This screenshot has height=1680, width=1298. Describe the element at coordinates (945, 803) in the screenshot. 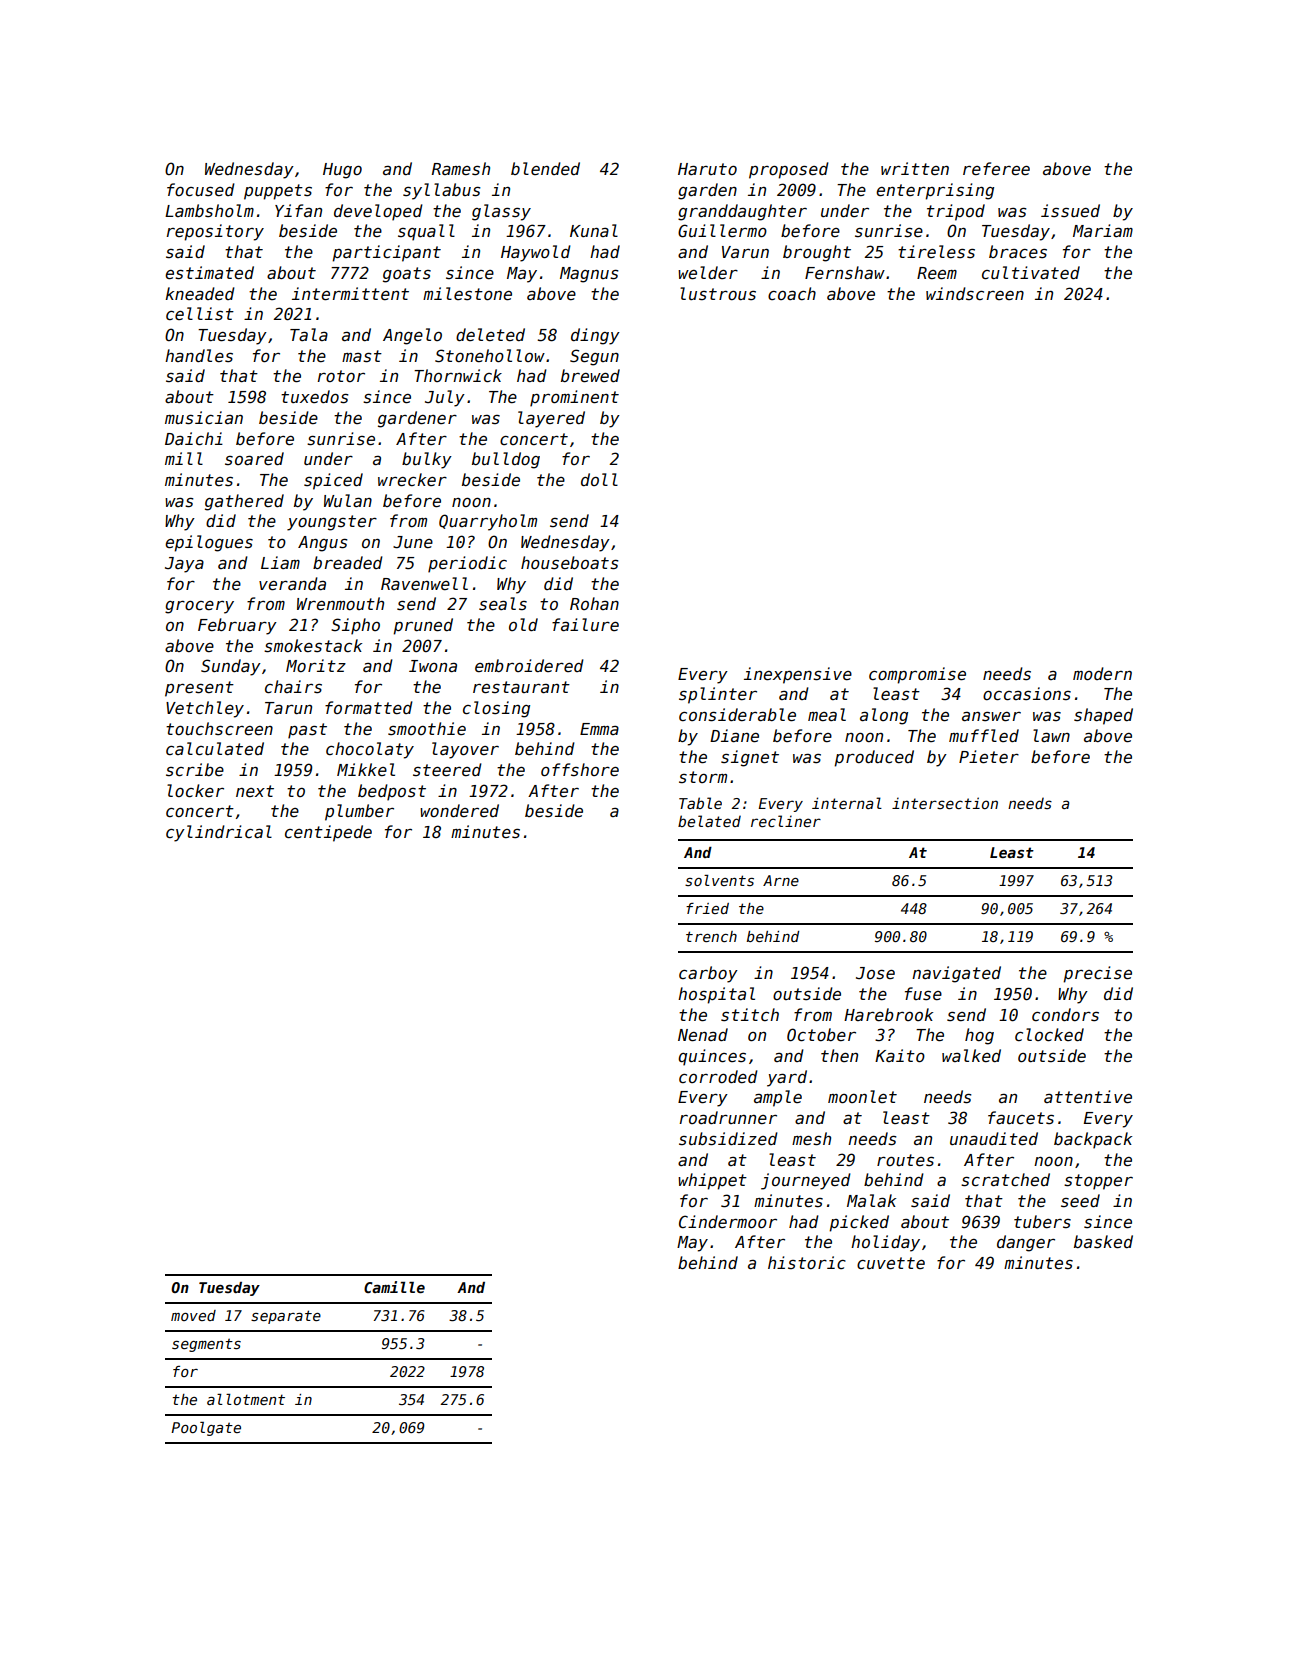

I see `intersection` at that location.
